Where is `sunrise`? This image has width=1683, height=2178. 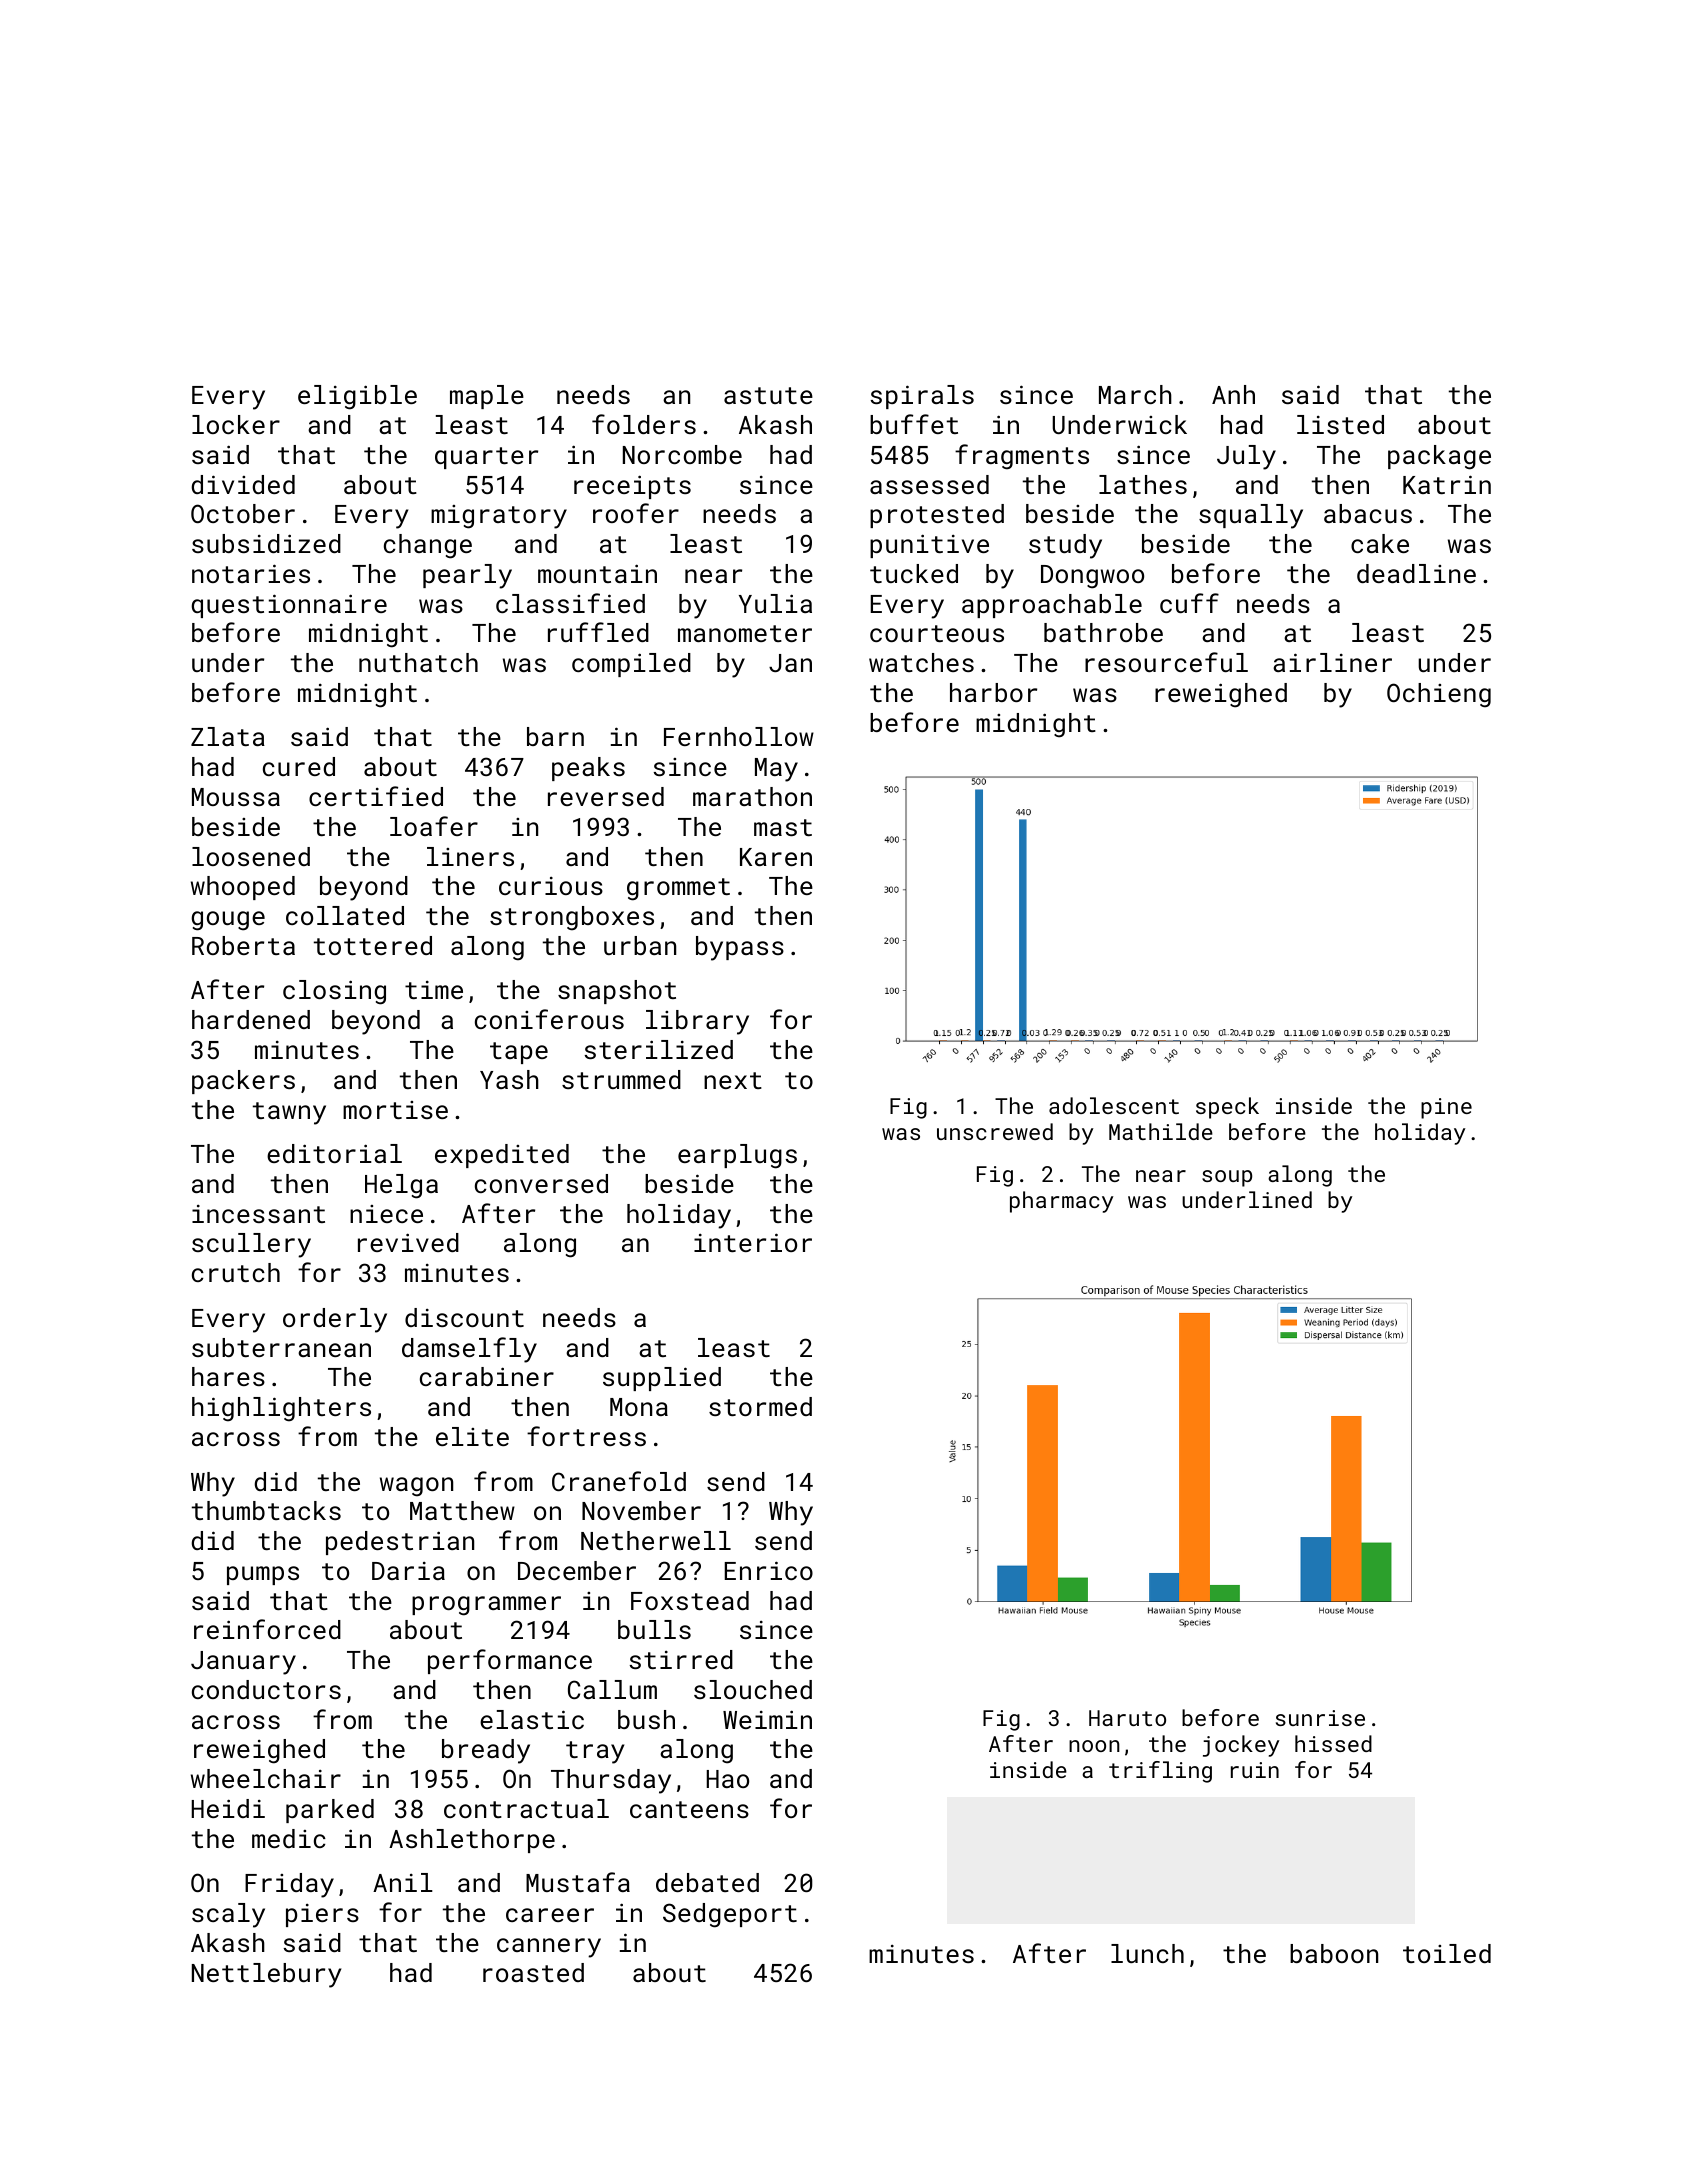 sunrise is located at coordinates (1320, 1718).
